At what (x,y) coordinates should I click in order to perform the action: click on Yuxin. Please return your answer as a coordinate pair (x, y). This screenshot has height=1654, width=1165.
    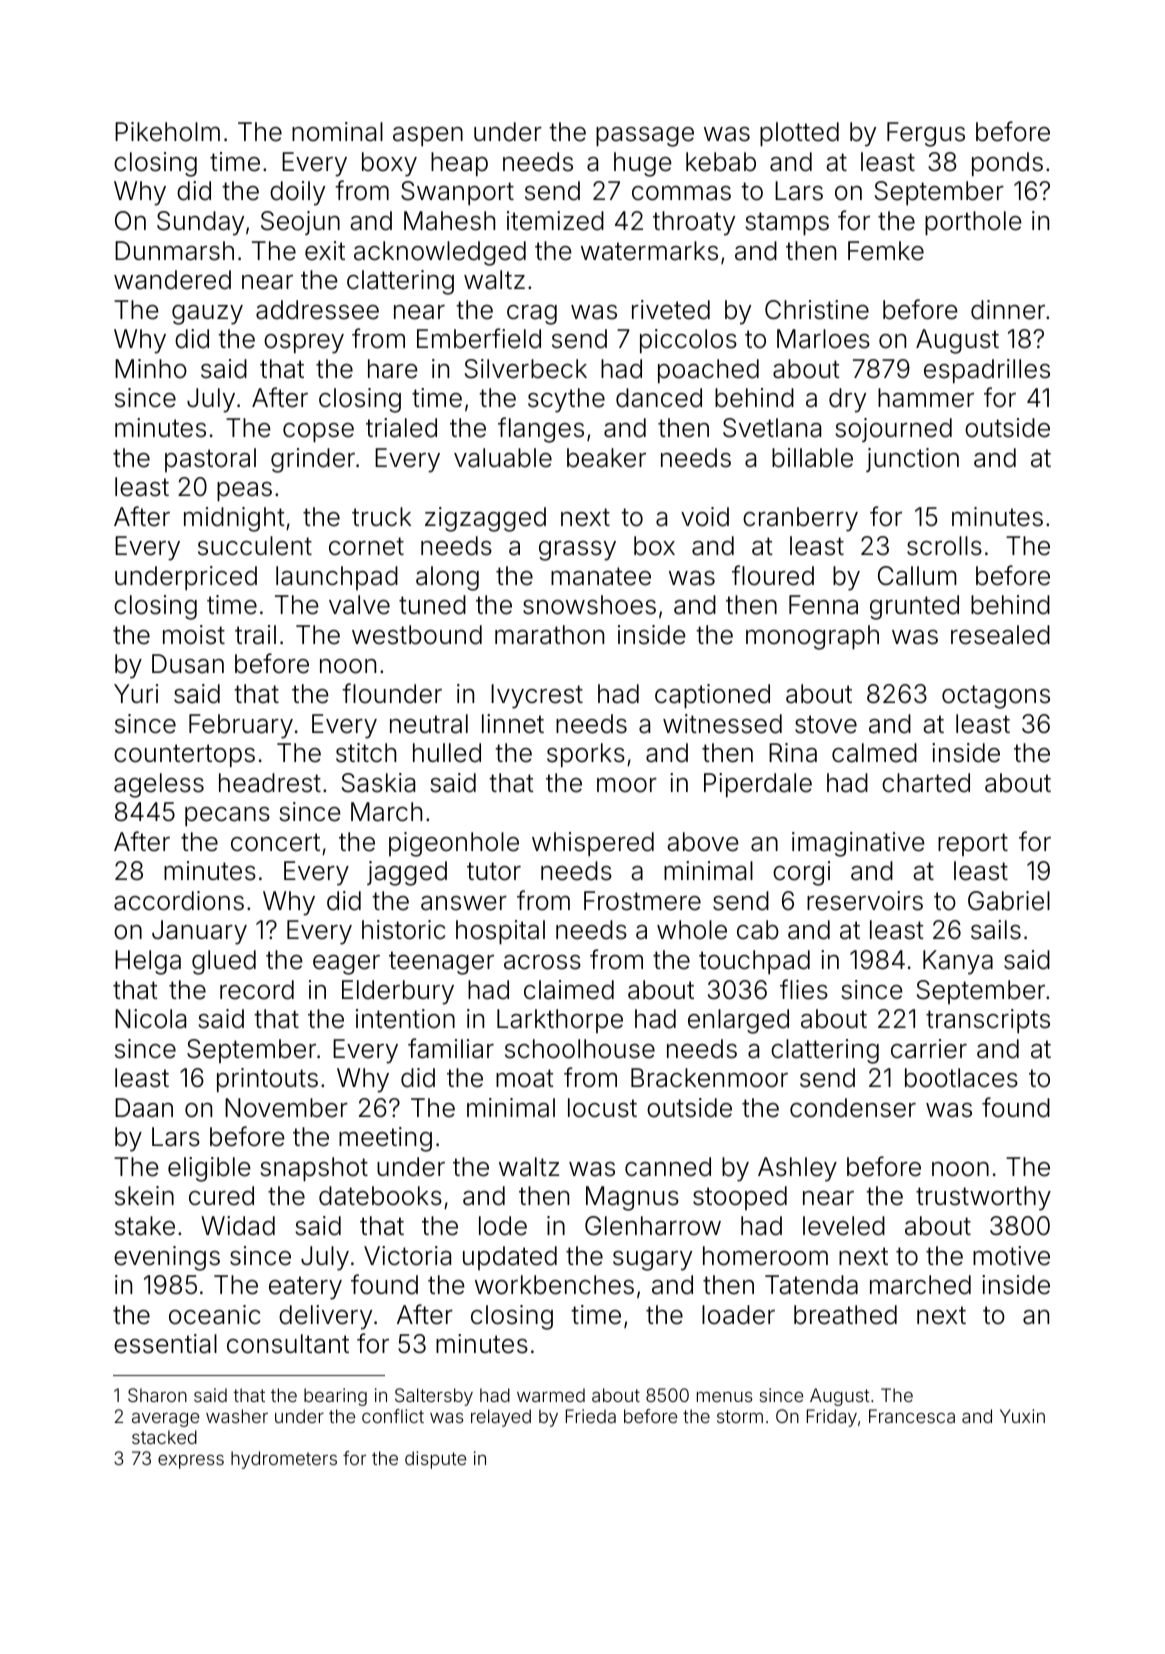
    Looking at the image, I should click on (1022, 1416).
